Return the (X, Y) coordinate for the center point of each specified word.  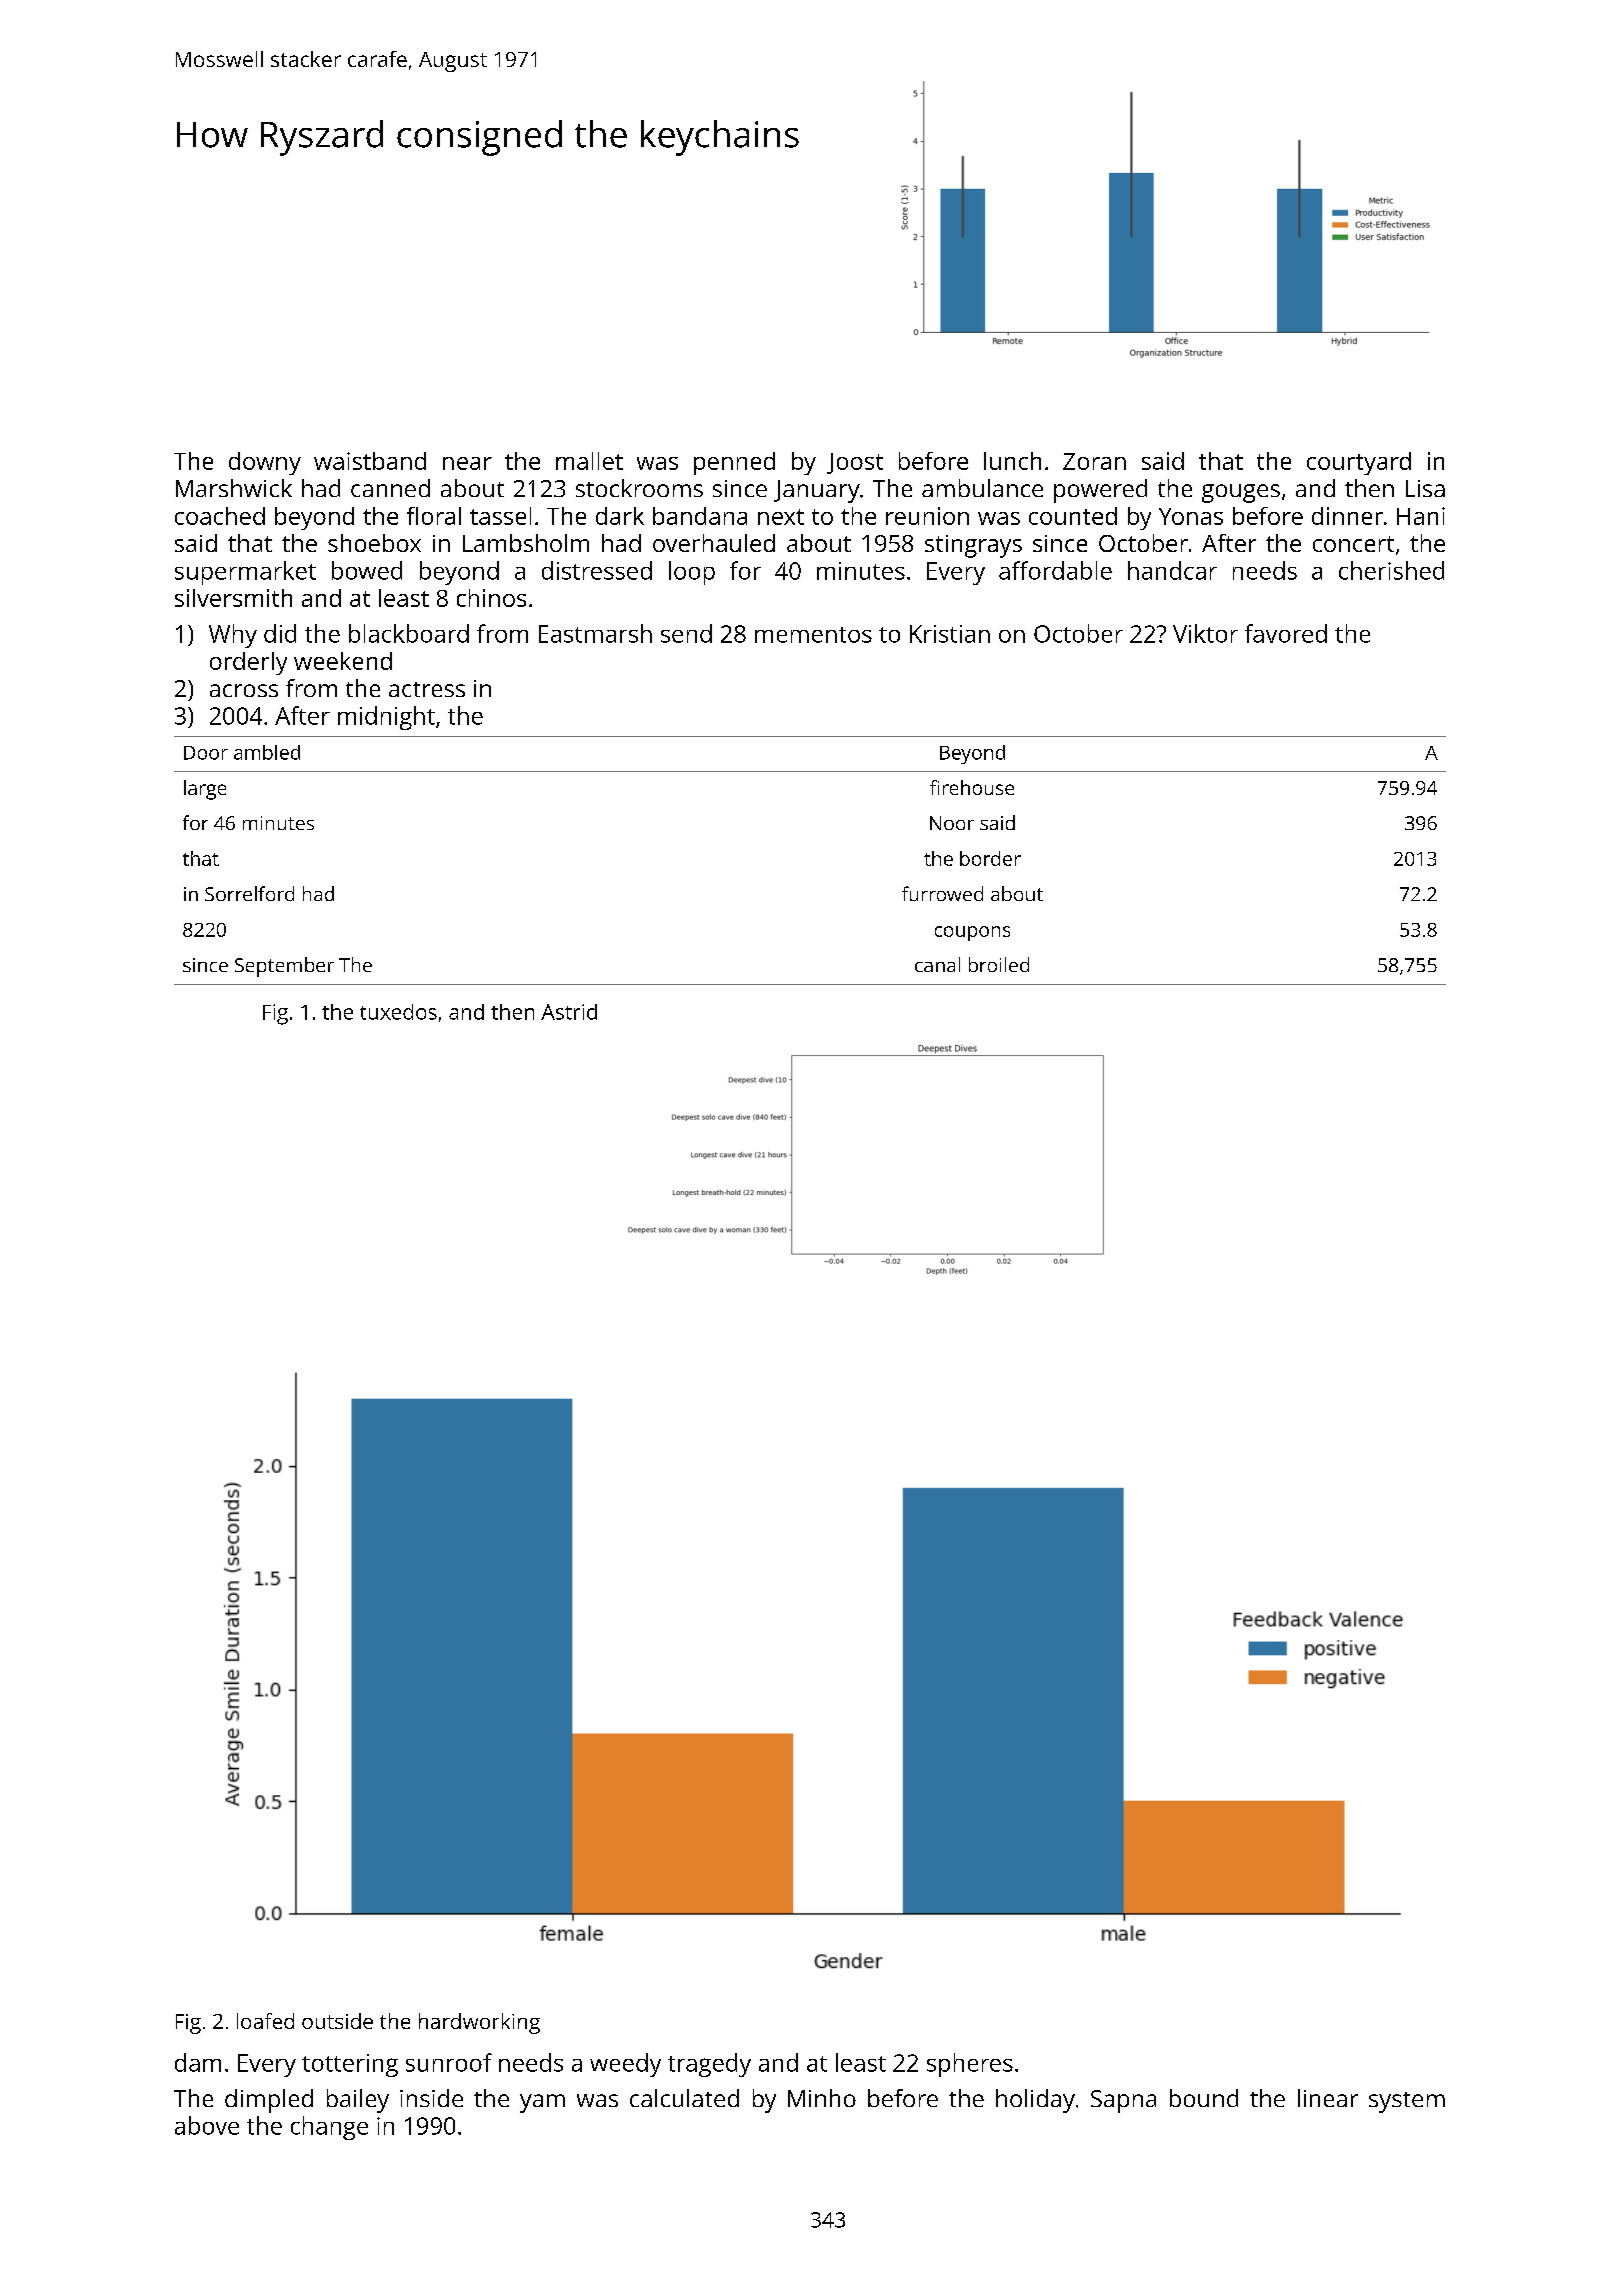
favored (1286, 633)
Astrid (569, 1012)
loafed (265, 2021)
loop (692, 573)
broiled (999, 964)
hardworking (479, 2023)
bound (1204, 2098)
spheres (970, 2065)
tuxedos (398, 1012)
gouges (1241, 493)
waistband (370, 461)
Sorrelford (249, 893)
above (207, 2125)
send (686, 633)
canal (937, 964)
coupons (972, 933)
